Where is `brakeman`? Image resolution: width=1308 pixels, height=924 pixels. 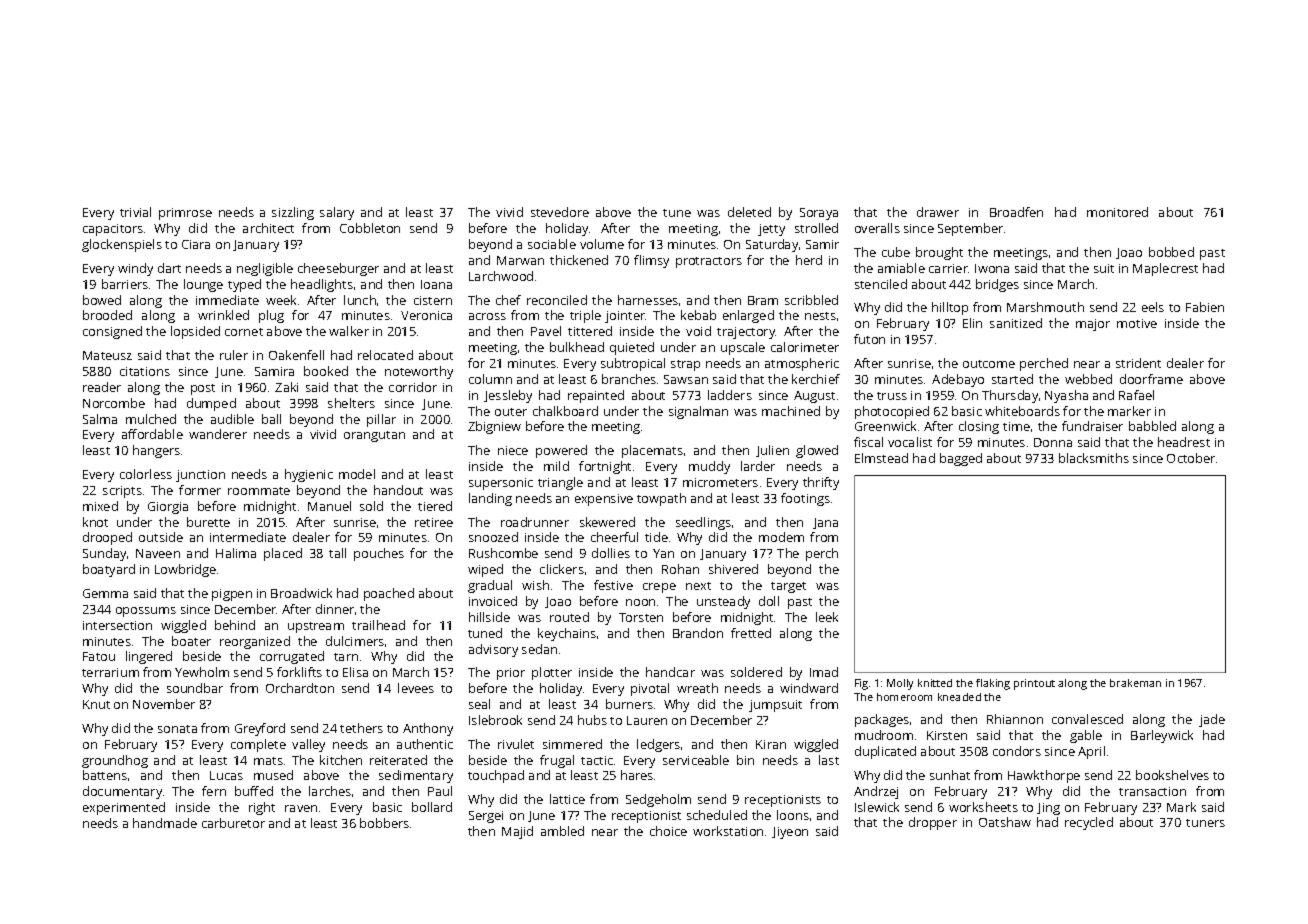
brakeman is located at coordinates (1135, 683).
